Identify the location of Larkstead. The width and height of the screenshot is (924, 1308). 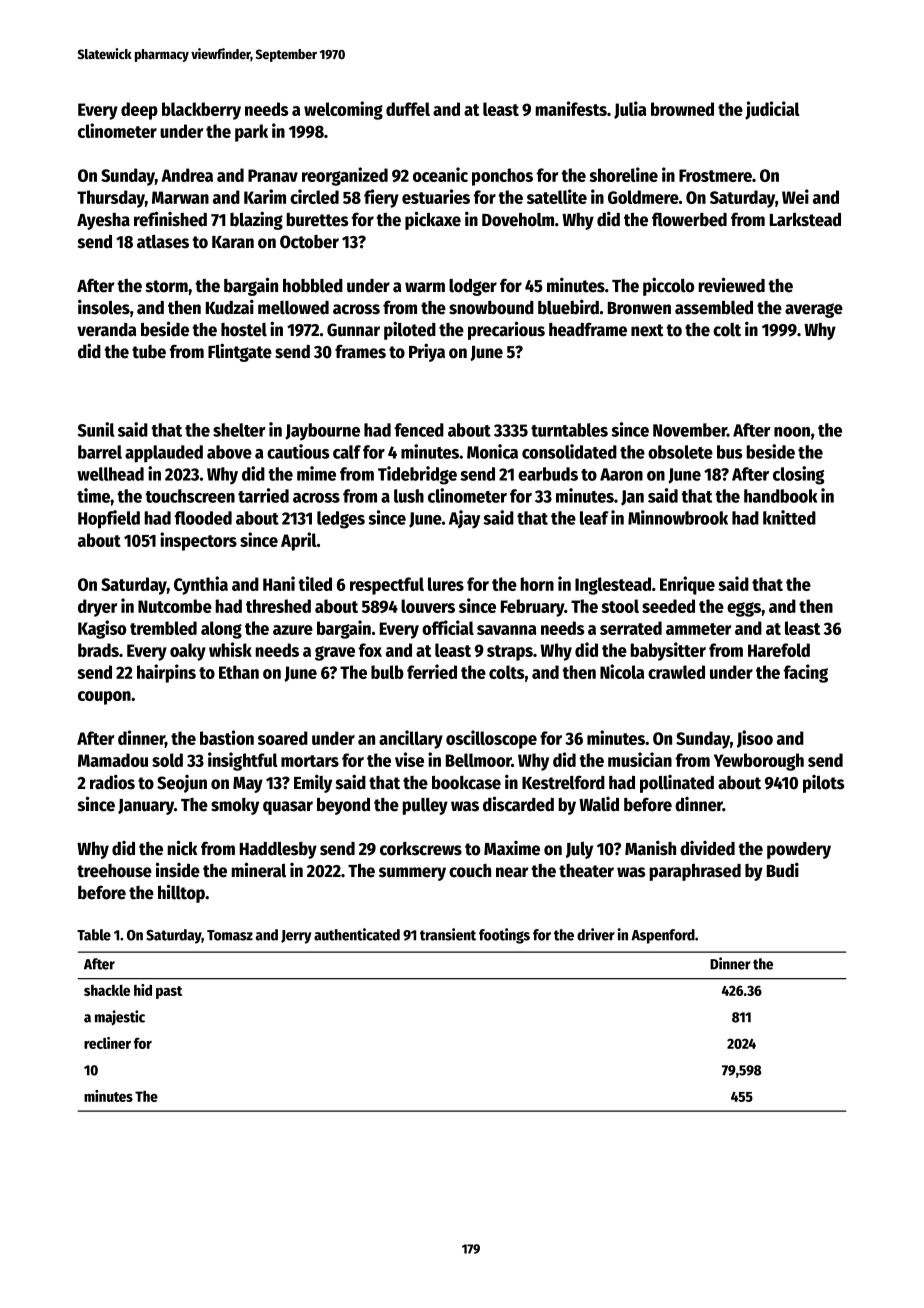
(805, 220).
